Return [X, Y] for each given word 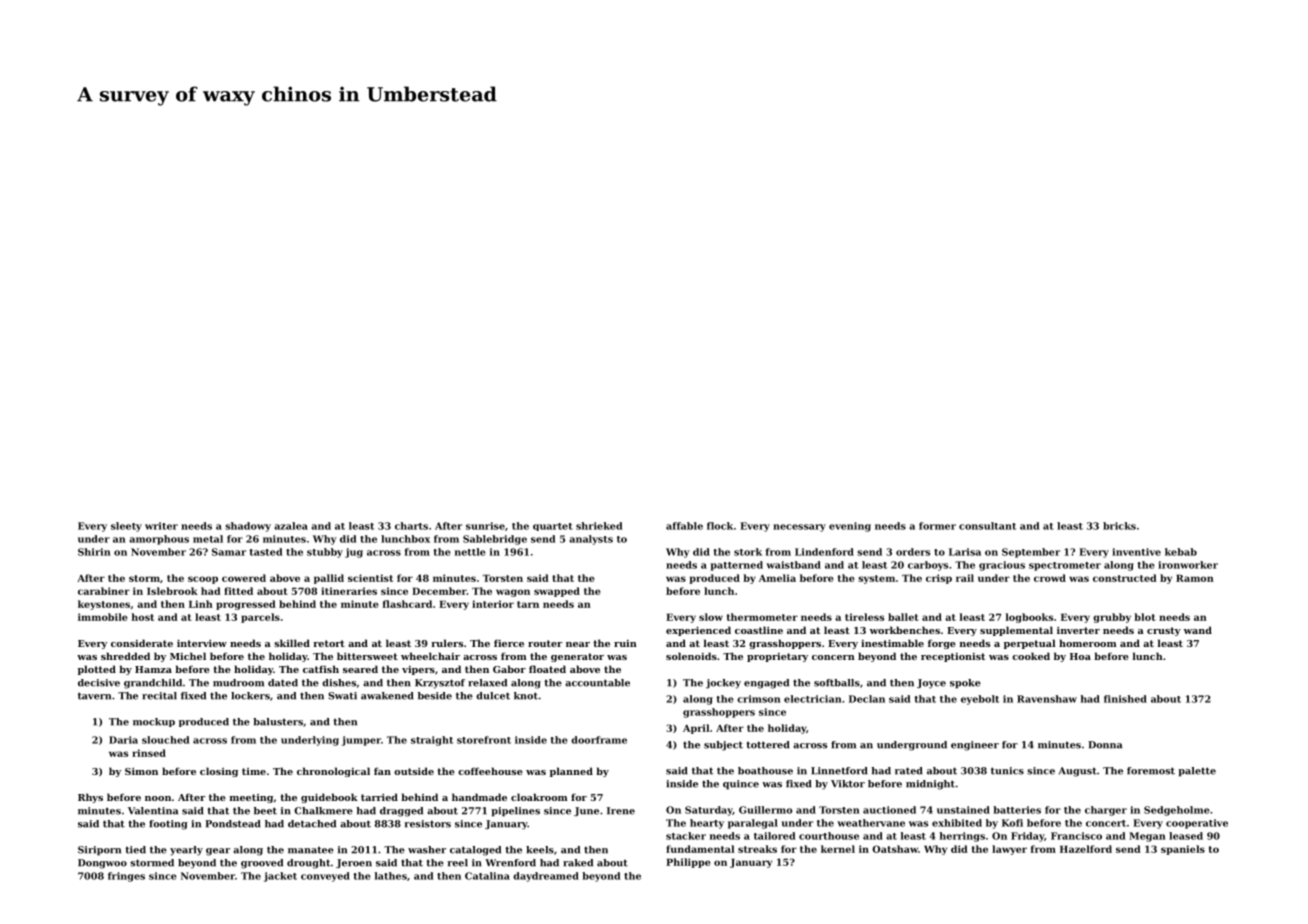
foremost [1151, 771]
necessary [799, 528]
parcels [260, 618]
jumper [361, 741]
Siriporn [99, 851]
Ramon [1195, 578]
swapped [557, 592]
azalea [291, 526]
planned [571, 772]
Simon [141, 771]
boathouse [765, 771]
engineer [975, 746]
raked [578, 863]
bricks [1119, 526]
